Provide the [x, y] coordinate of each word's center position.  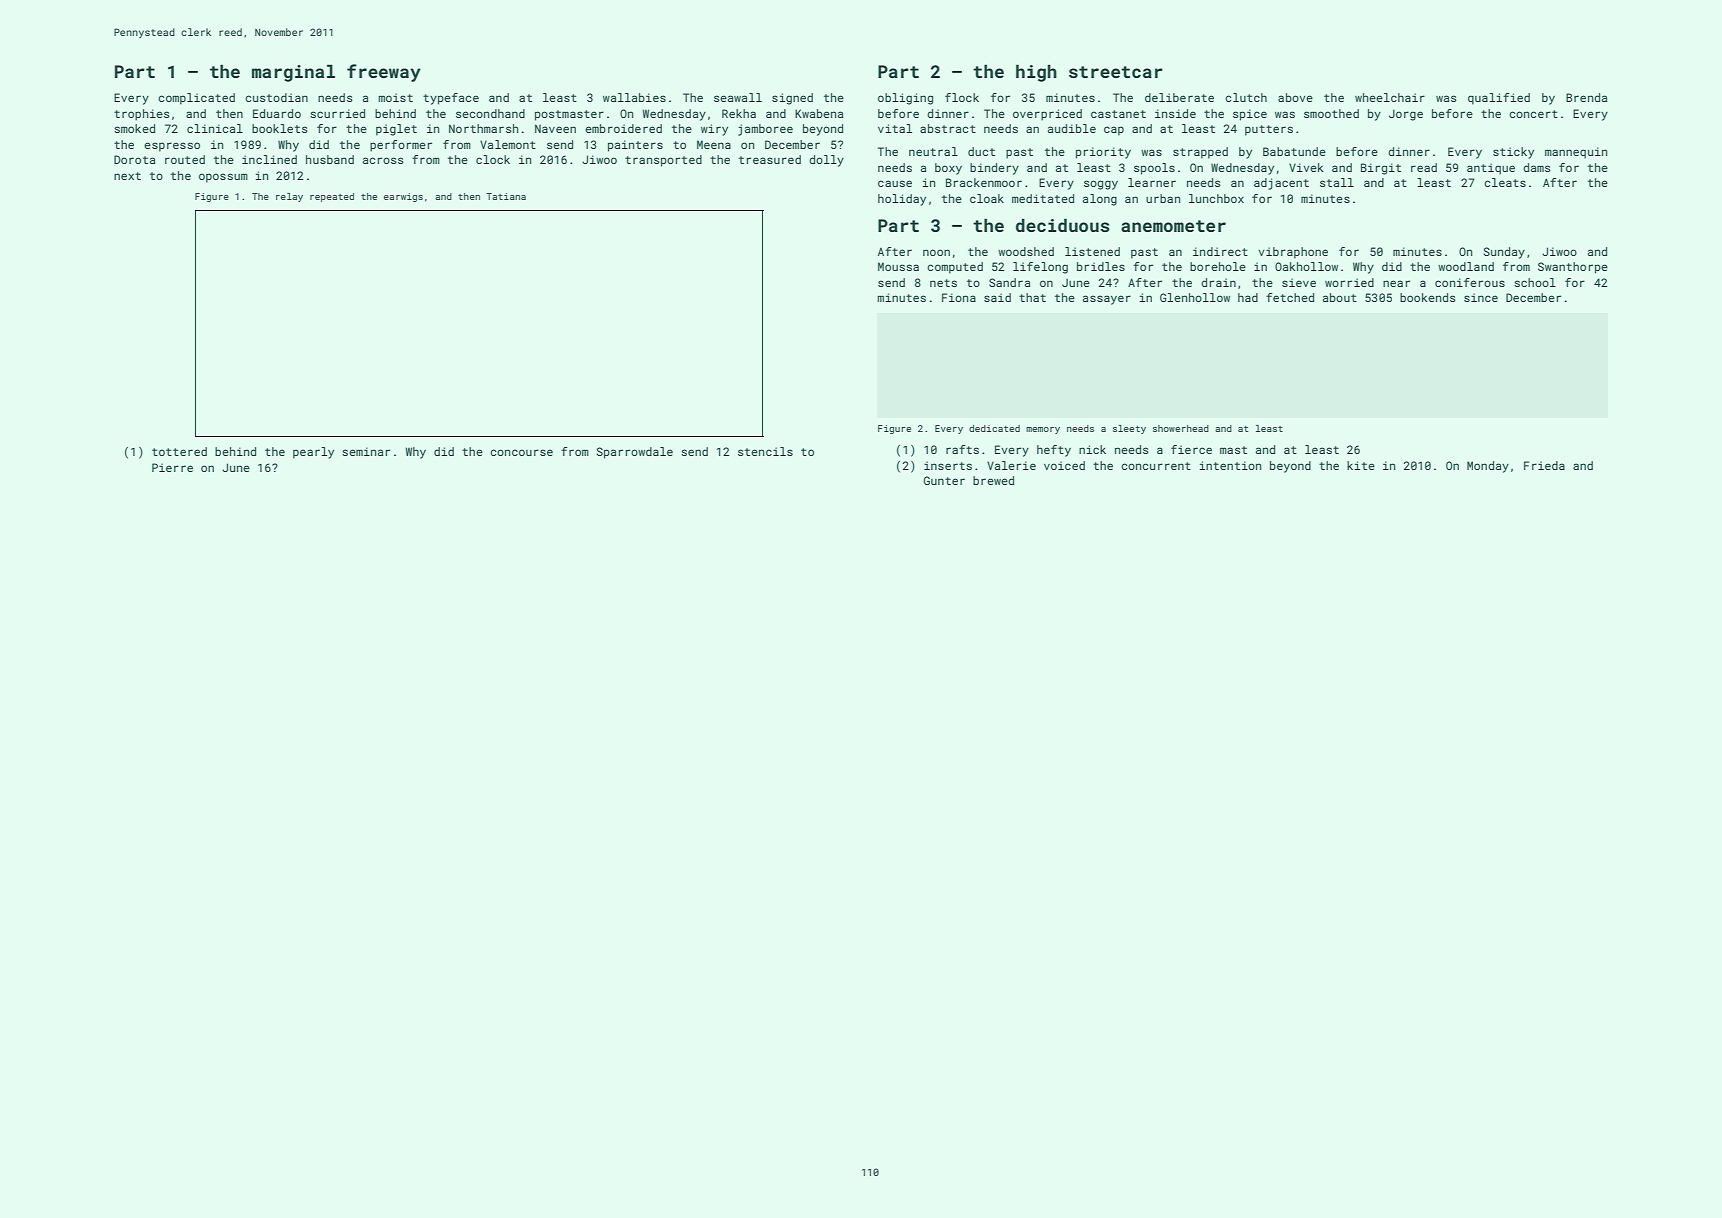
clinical [215, 128]
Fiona [959, 297]
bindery [994, 169]
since [1481, 297]
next [127, 176]
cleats [1505, 182]
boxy [948, 169]
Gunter [944, 480]
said [997, 297]
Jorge [1406, 115]
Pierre [172, 467]
